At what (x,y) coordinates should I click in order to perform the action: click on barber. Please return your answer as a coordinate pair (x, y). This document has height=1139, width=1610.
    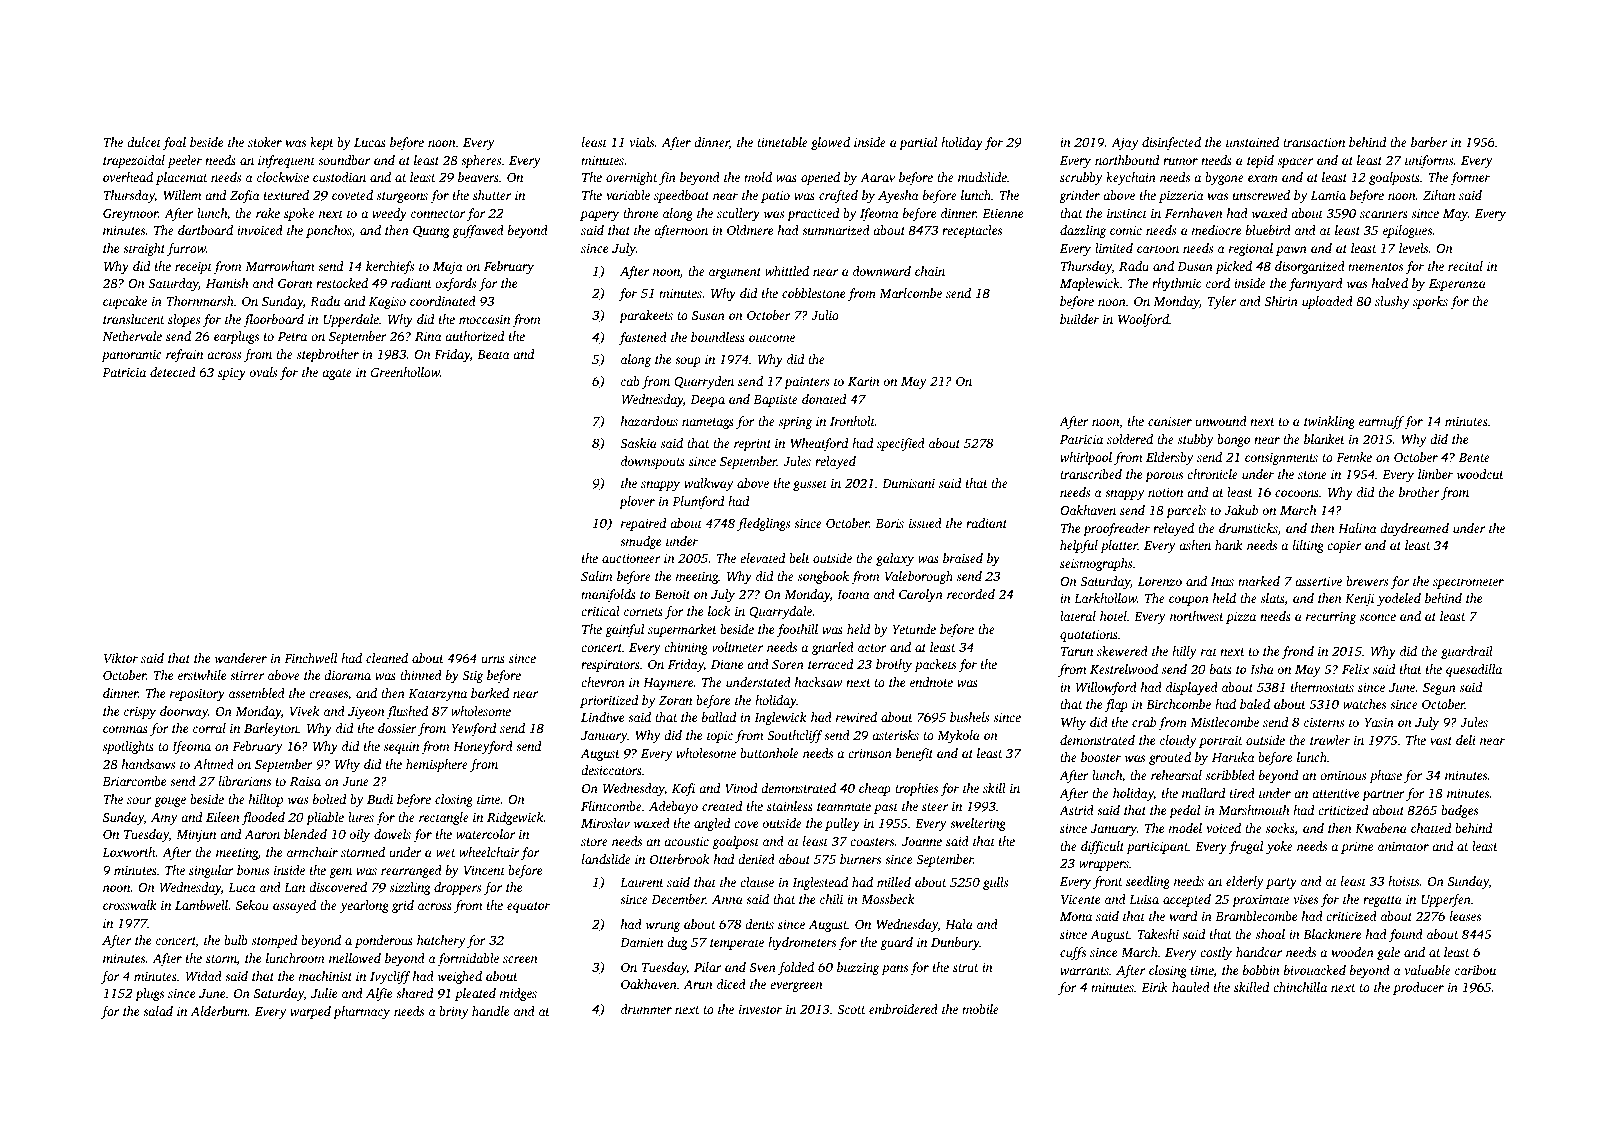
    Looking at the image, I should click on (1429, 142).
